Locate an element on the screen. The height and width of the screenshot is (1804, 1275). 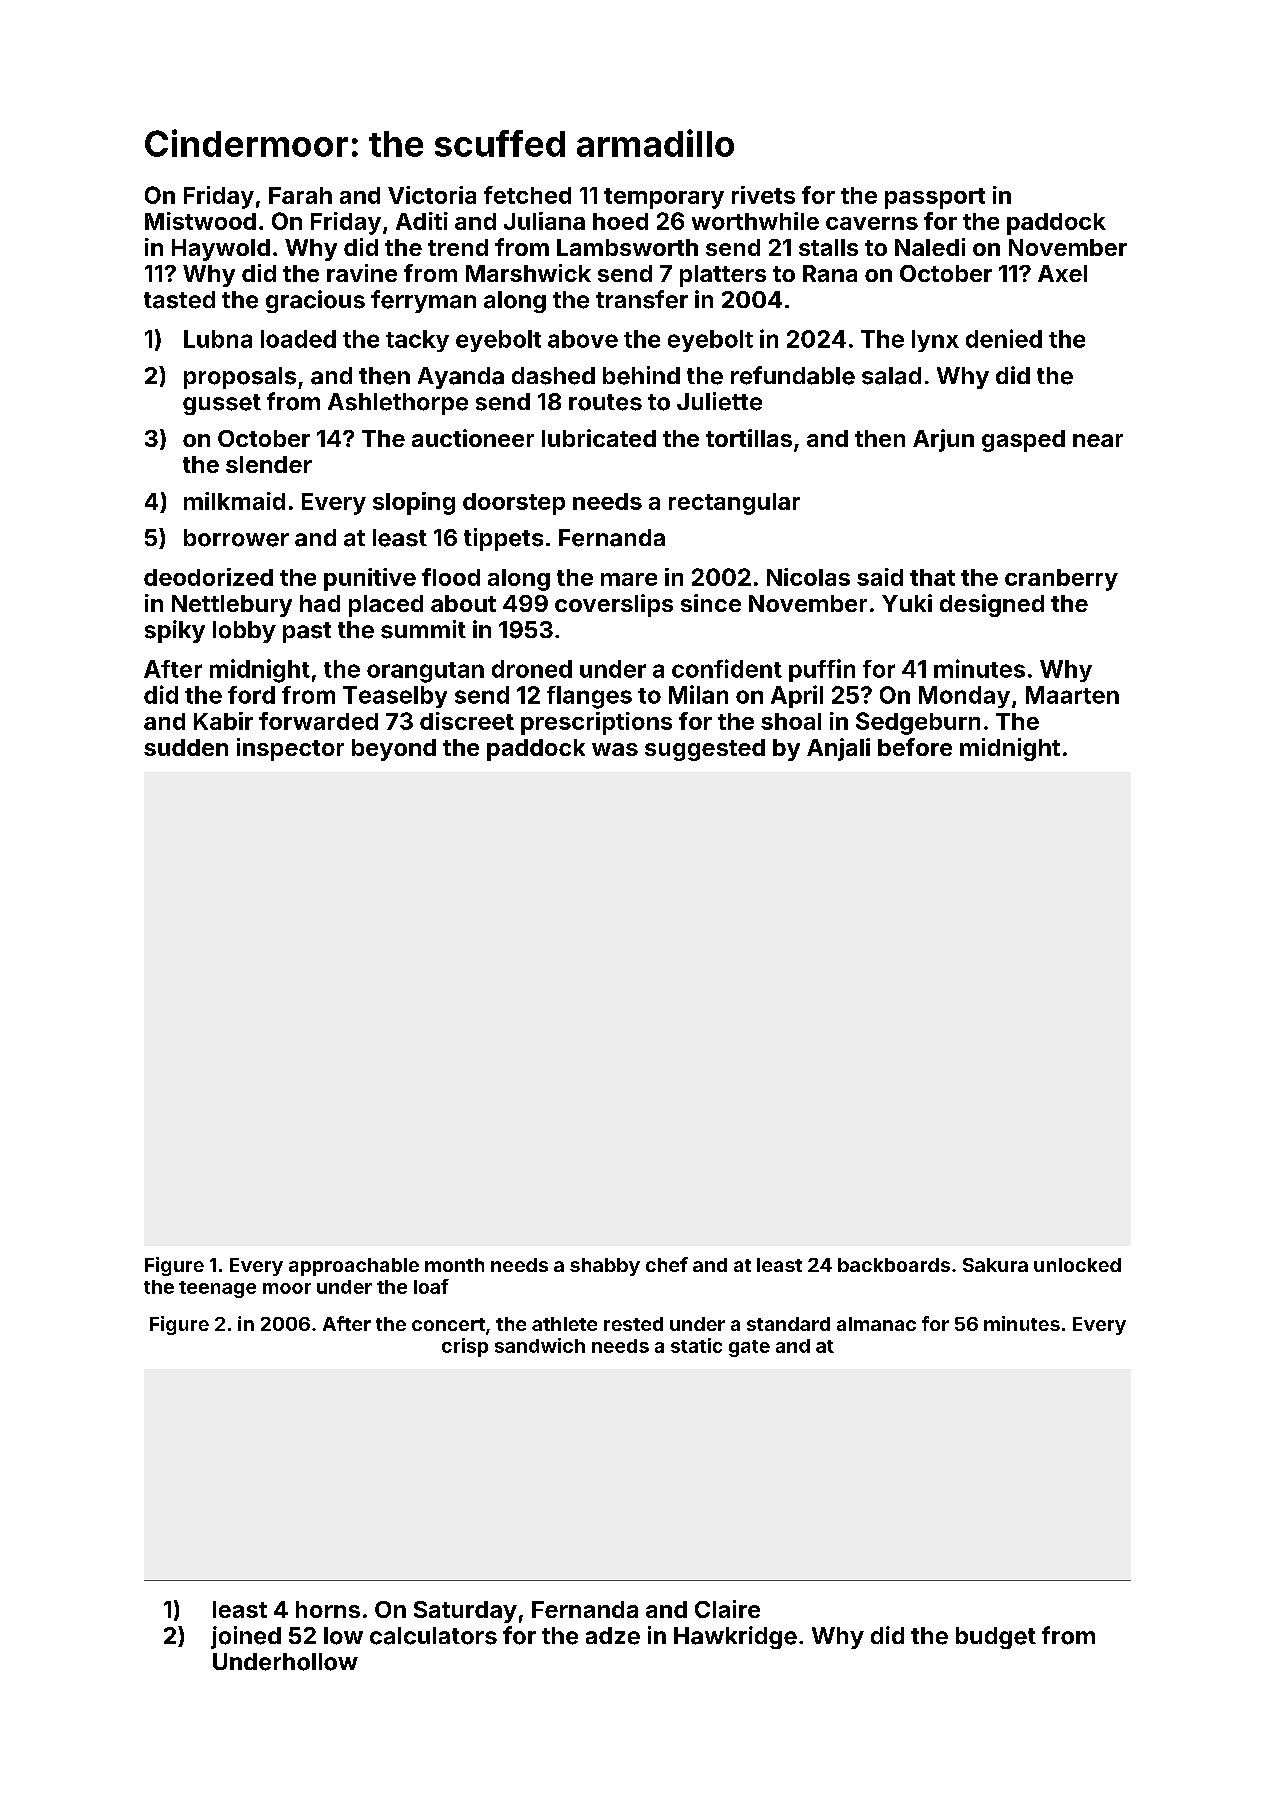
joined is located at coordinates (246, 1637).
